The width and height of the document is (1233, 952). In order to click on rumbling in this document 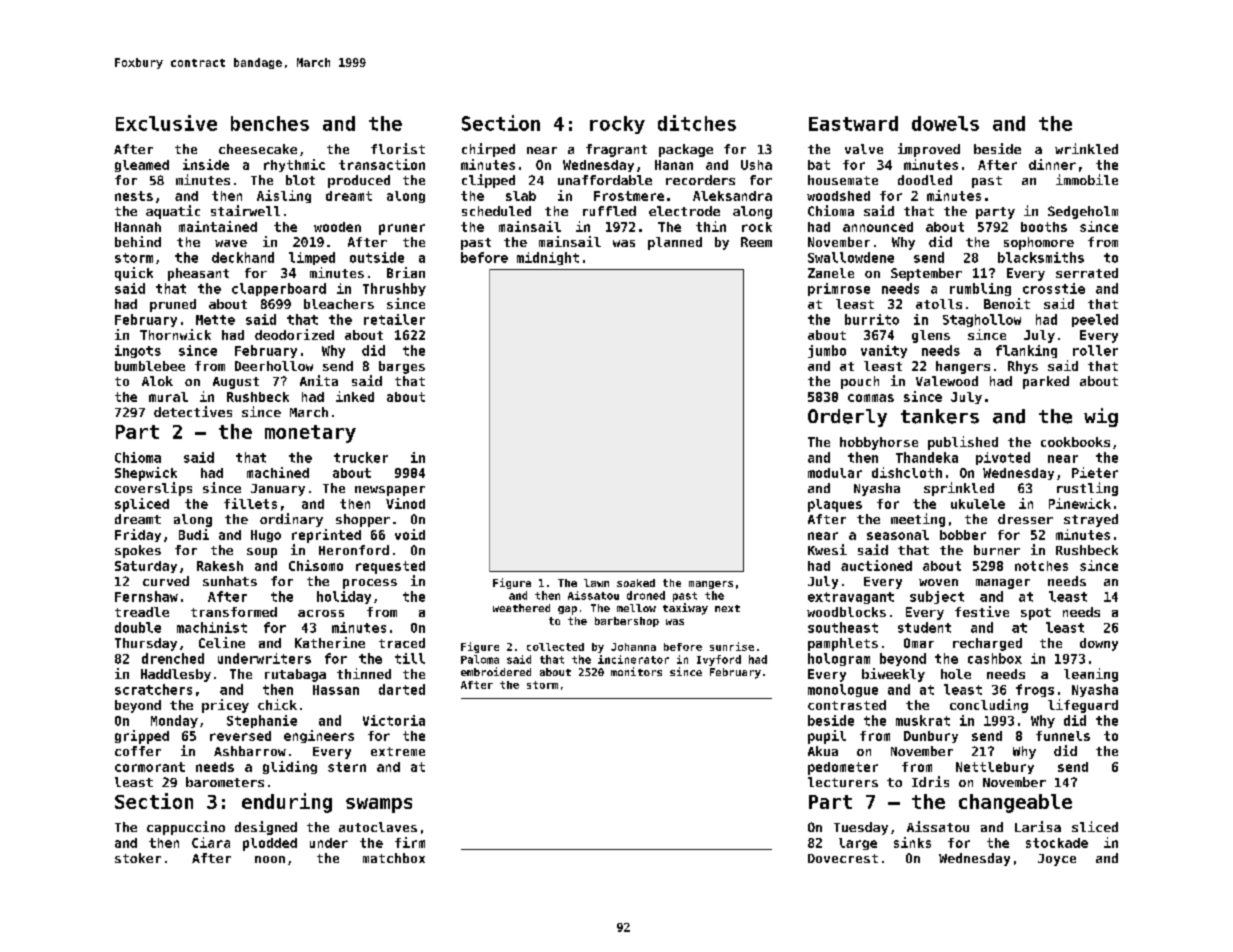, I will do `click(980, 289)`.
